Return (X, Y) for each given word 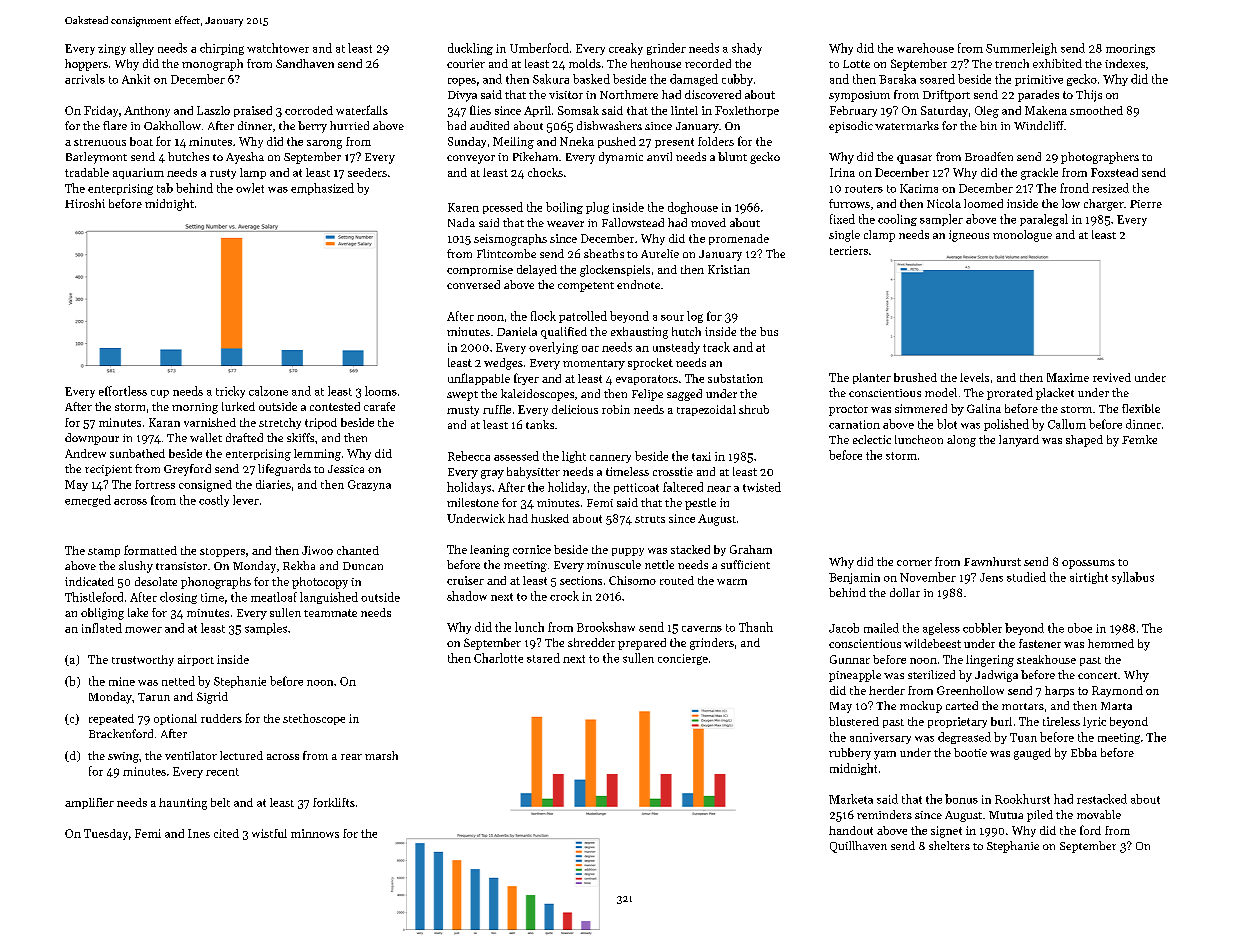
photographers (1100, 158)
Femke (1139, 439)
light (574, 457)
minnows (315, 833)
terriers (849, 250)
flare (115, 125)
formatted (150, 550)
